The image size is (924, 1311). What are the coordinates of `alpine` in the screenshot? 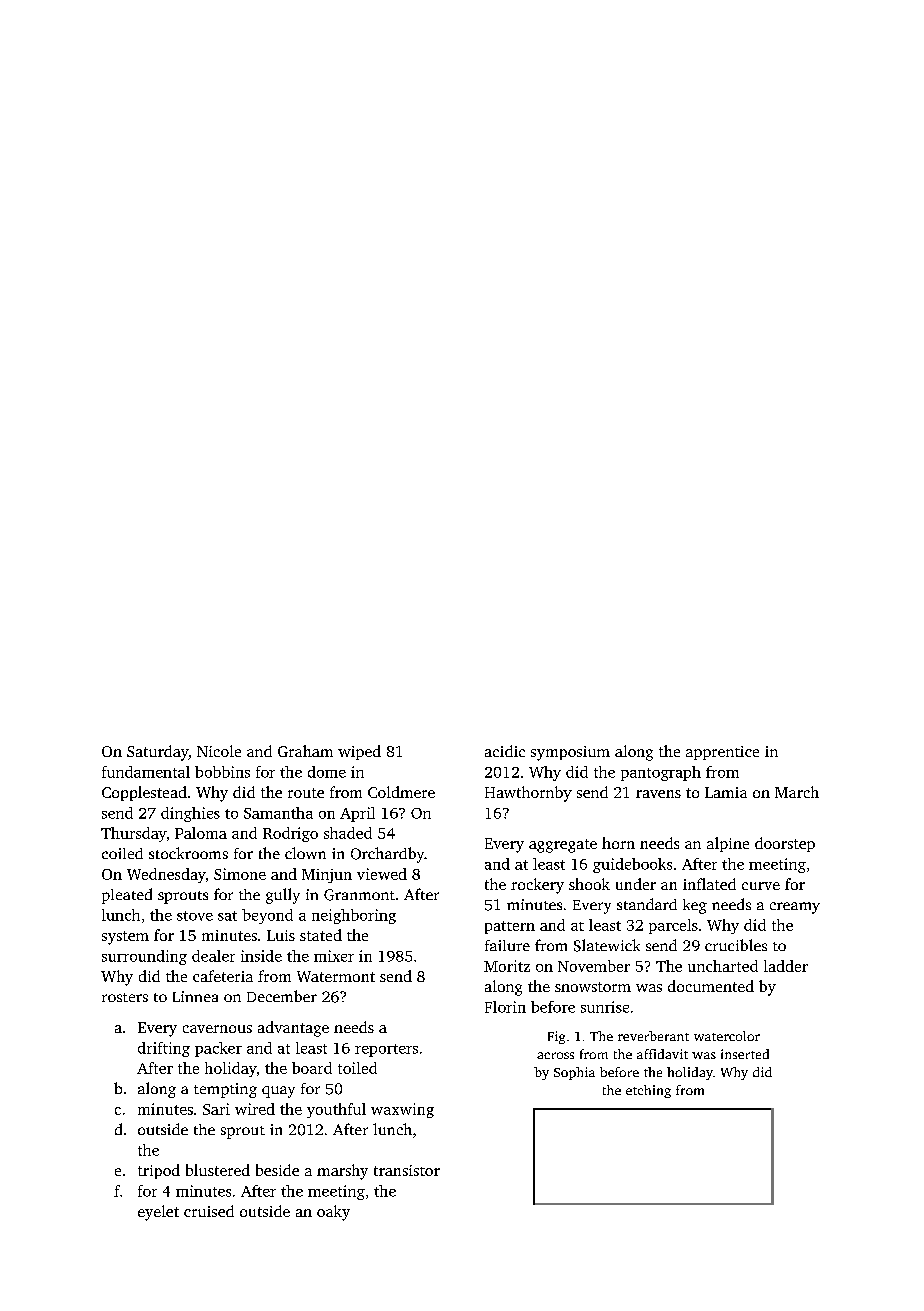 It's located at (728, 844).
